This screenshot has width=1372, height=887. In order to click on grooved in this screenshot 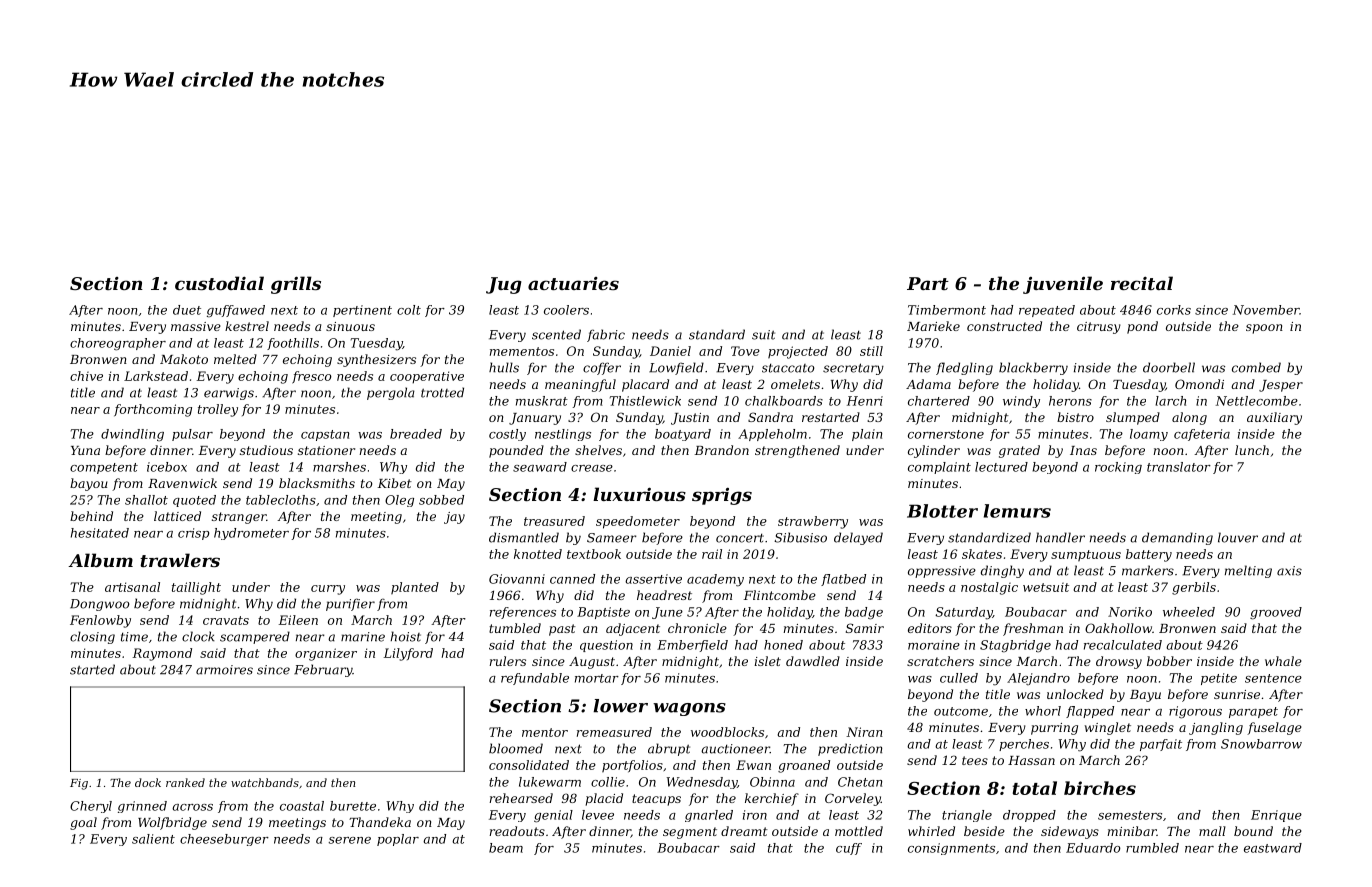, I will do `click(1276, 613)`.
